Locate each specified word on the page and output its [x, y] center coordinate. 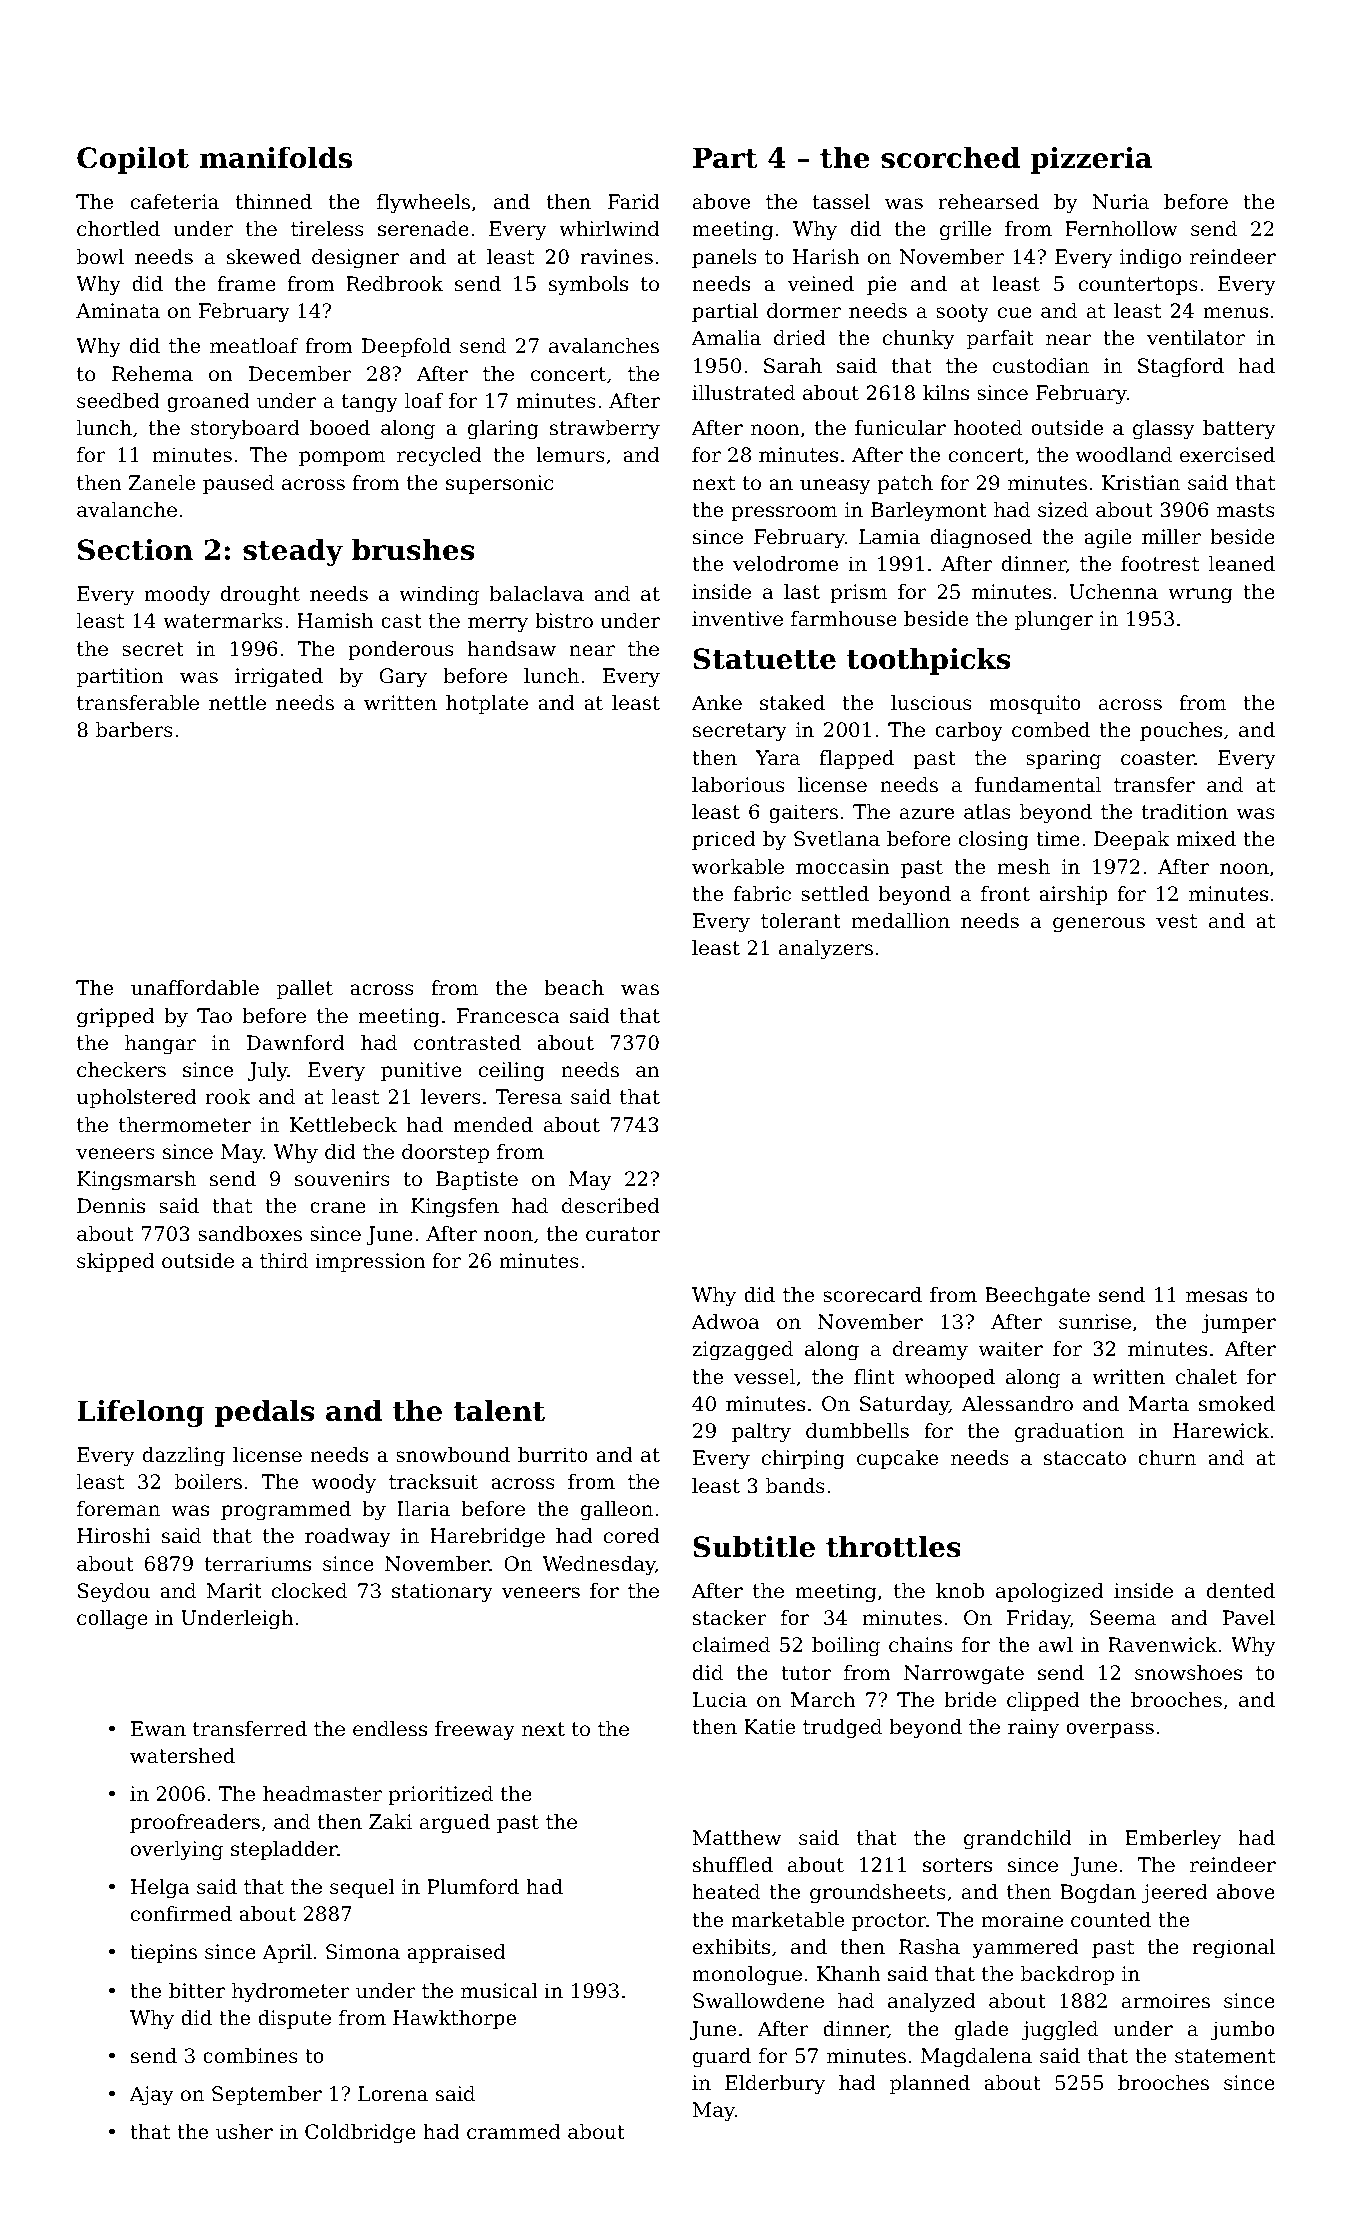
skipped [116, 1262]
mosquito [1035, 704]
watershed [182, 1756]
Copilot [133, 160]
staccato [1085, 1458]
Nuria [1120, 202]
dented [1241, 1591]
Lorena [393, 2094]
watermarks [223, 621]
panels [724, 258]
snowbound [453, 1455]
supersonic [499, 484]
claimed [731, 1645]
